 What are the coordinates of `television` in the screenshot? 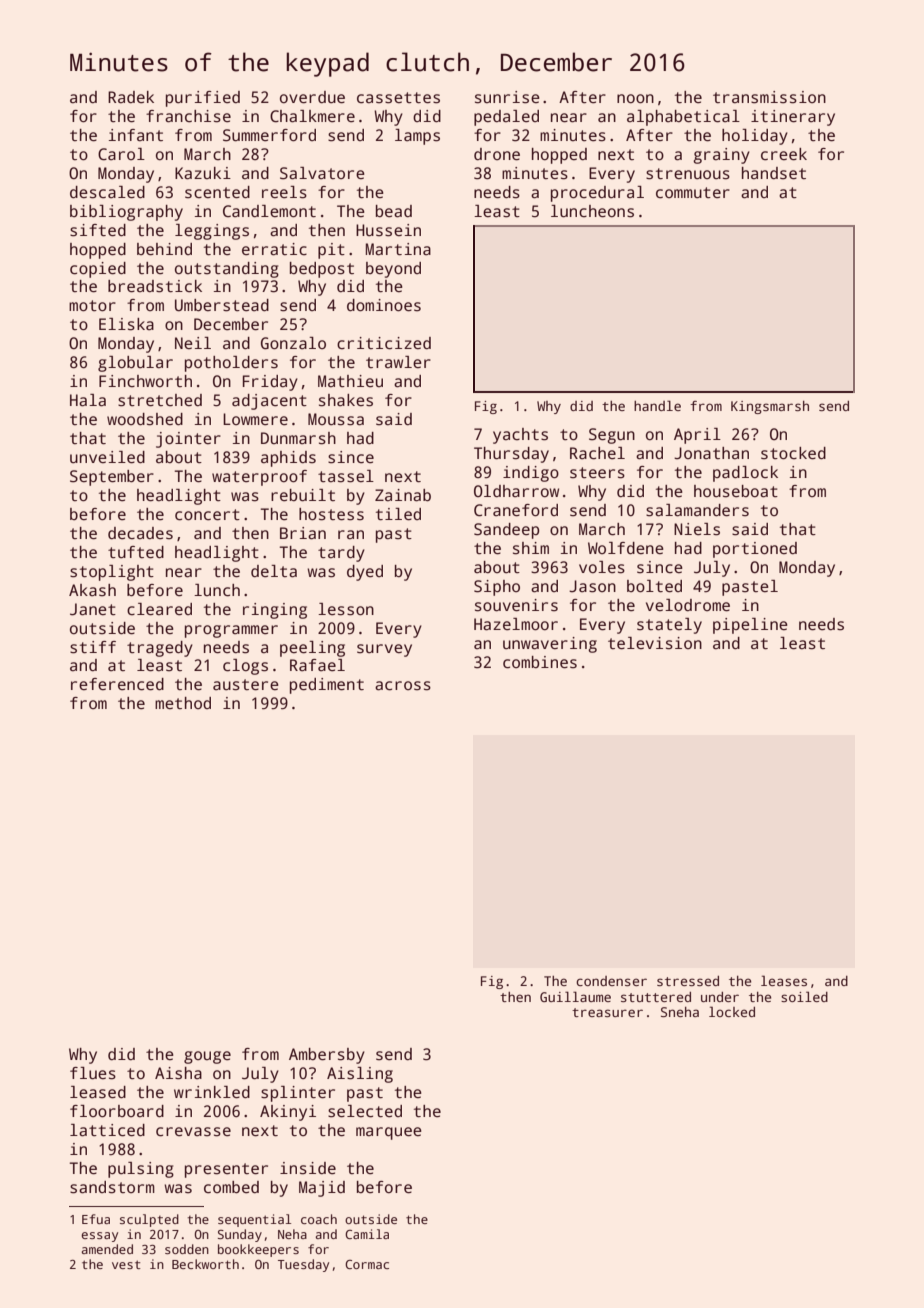 It's located at (655, 643).
